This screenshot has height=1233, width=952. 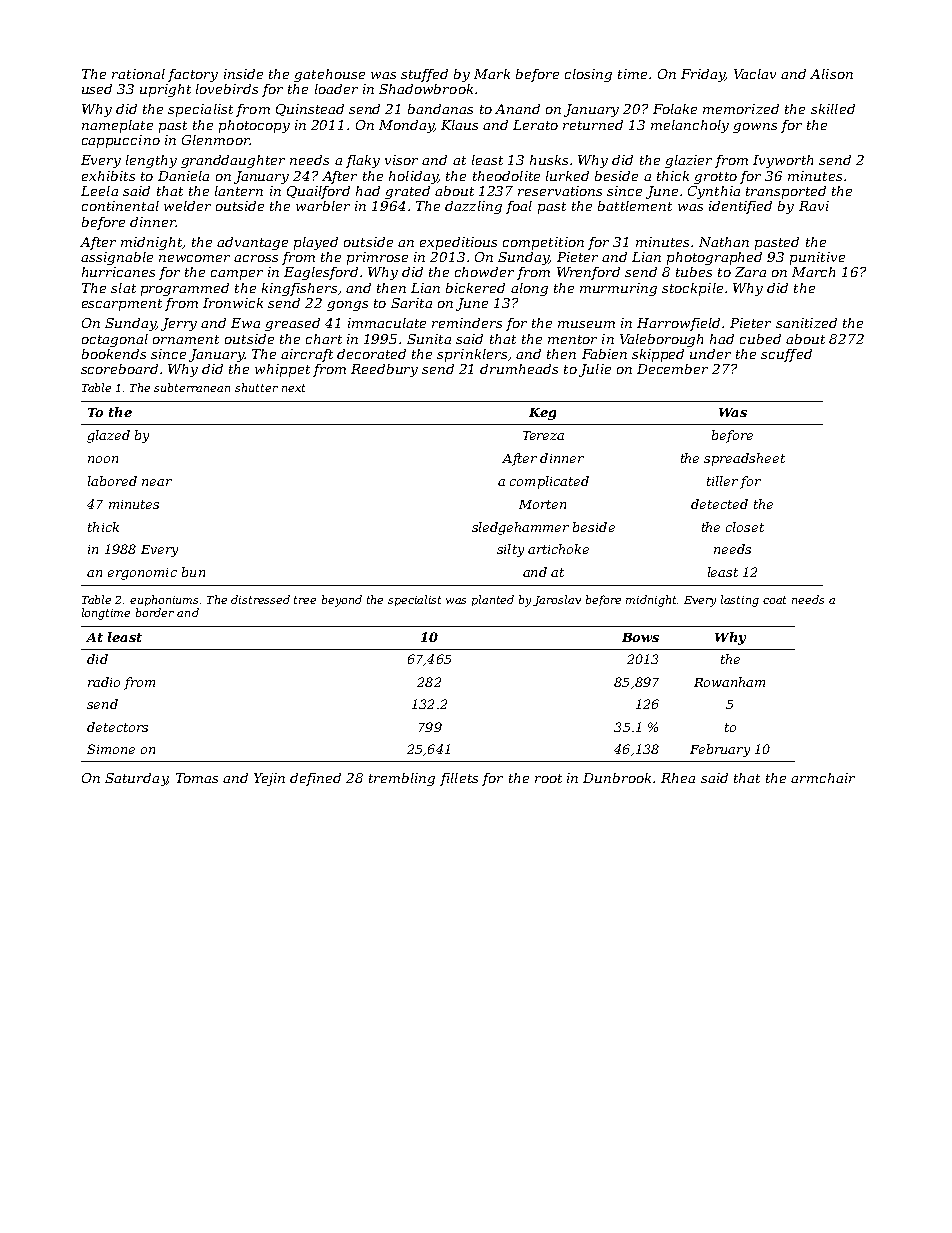 What do you see at coordinates (831, 74) in the screenshot?
I see `Alison` at bounding box center [831, 74].
